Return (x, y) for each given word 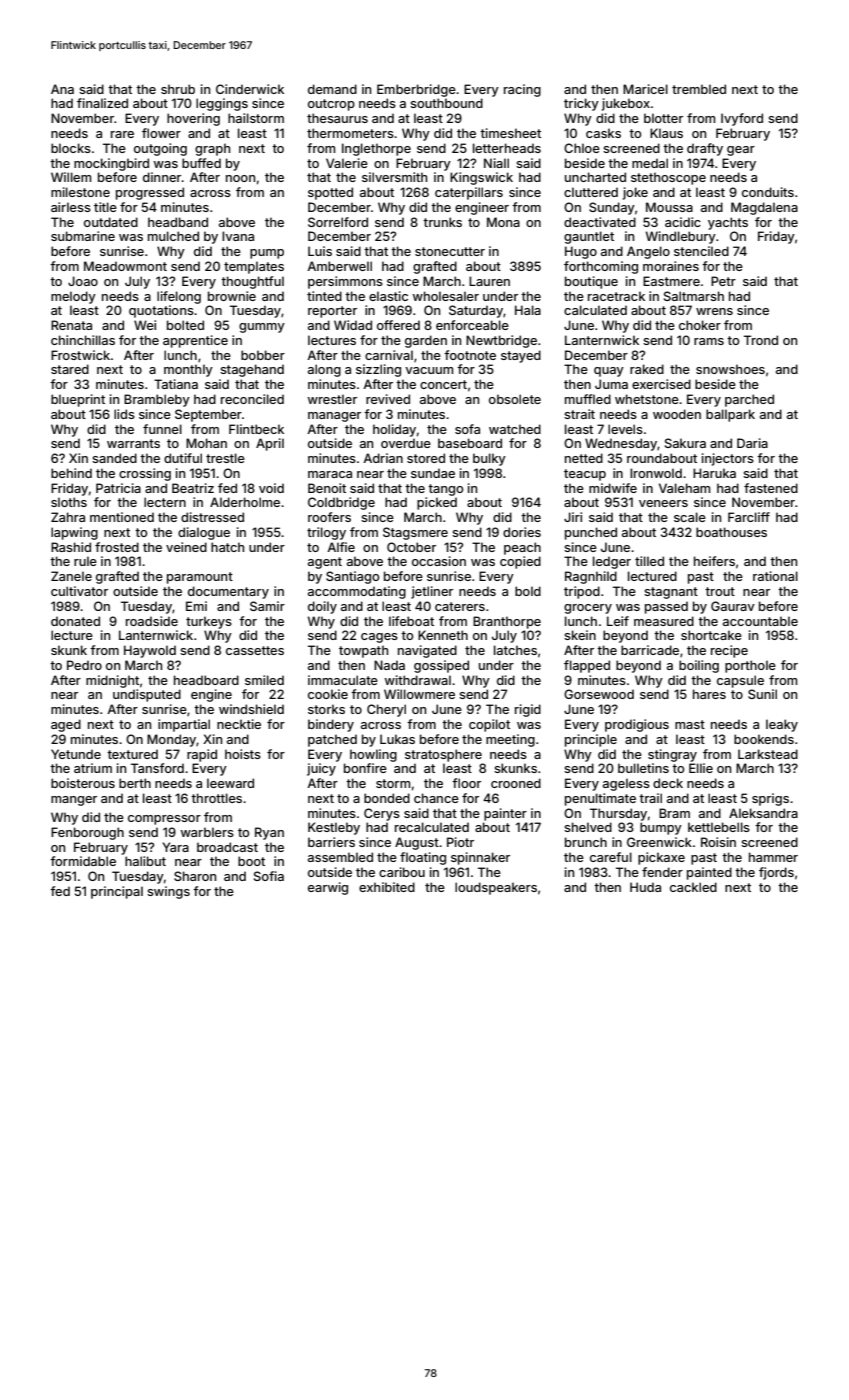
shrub (178, 89)
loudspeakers (496, 888)
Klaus (666, 133)
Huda (645, 887)
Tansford (157, 768)
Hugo (581, 252)
